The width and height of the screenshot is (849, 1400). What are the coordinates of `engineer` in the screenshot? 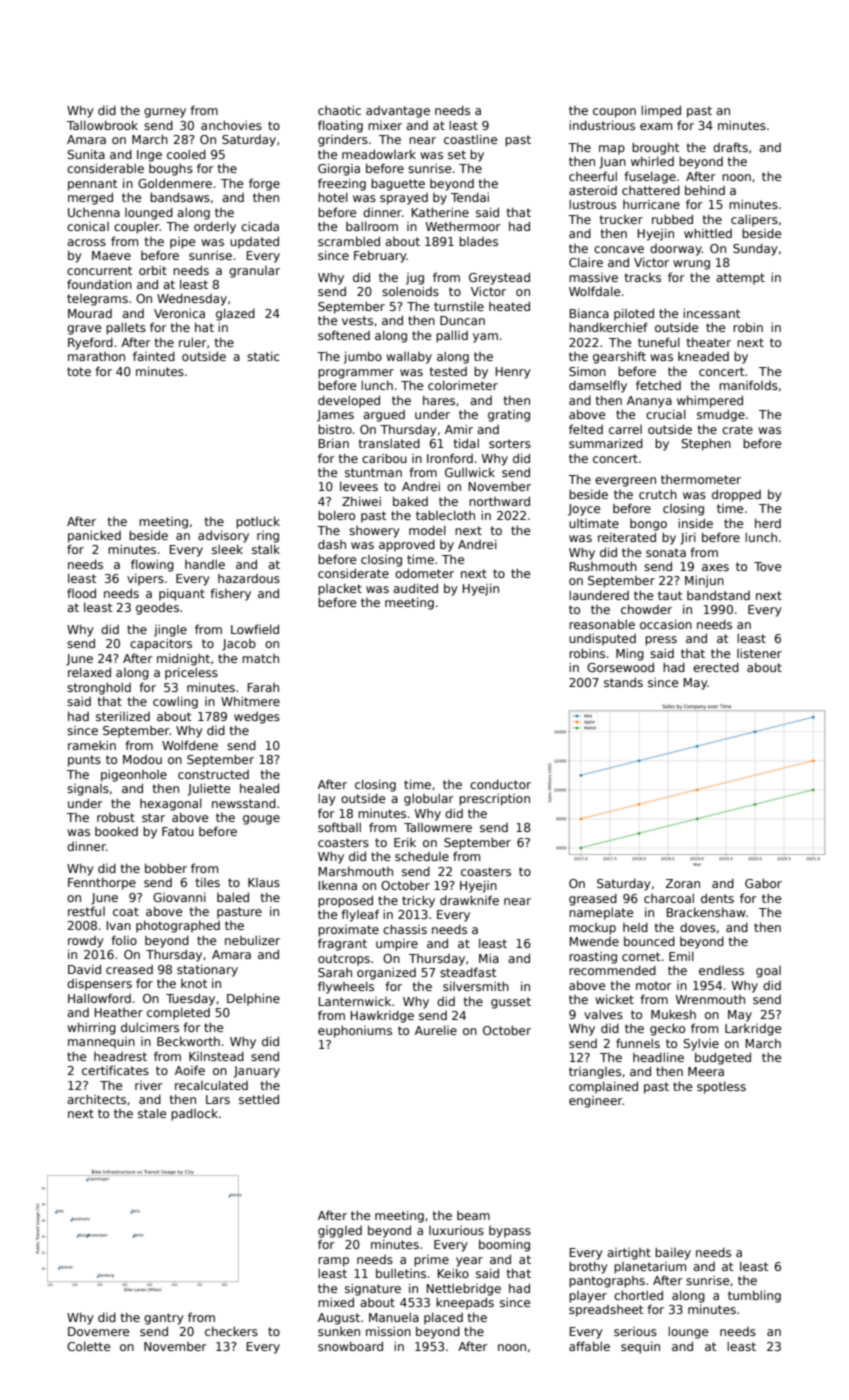 It's located at (596, 1102).
